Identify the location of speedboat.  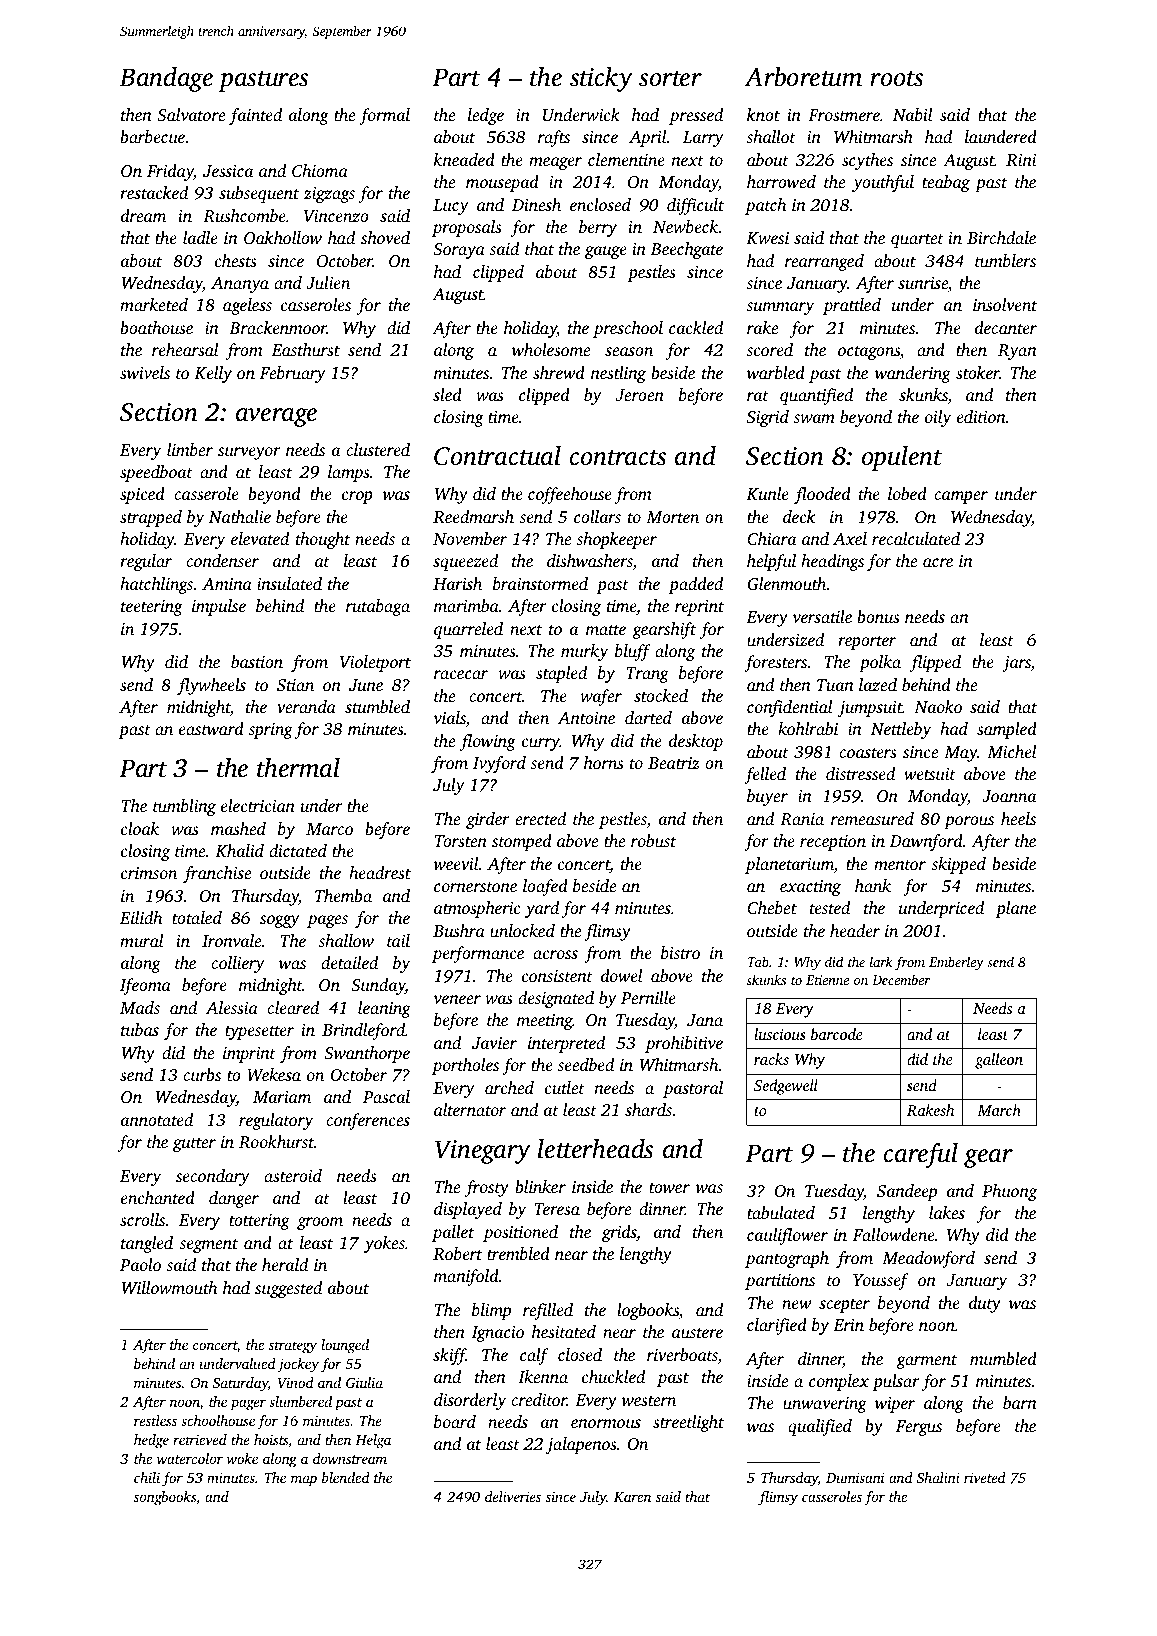
(156, 473).
